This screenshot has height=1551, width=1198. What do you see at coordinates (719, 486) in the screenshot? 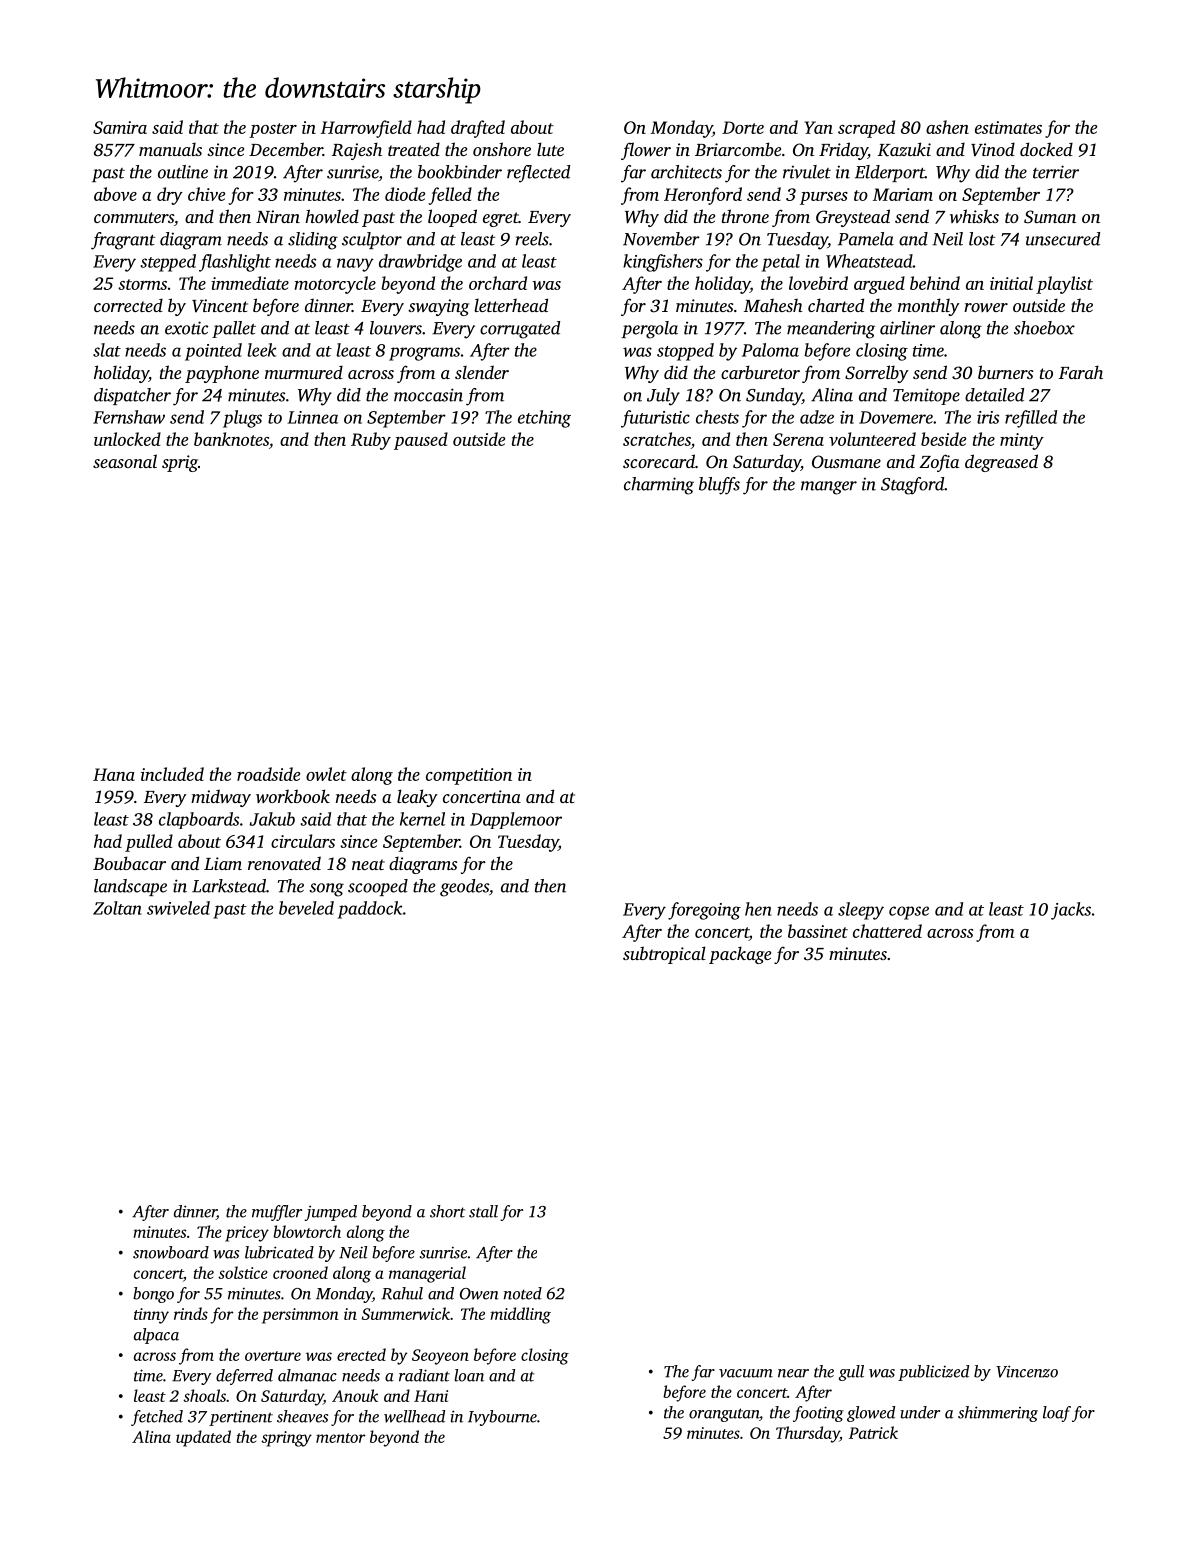
I see `bluffs` at bounding box center [719, 486].
